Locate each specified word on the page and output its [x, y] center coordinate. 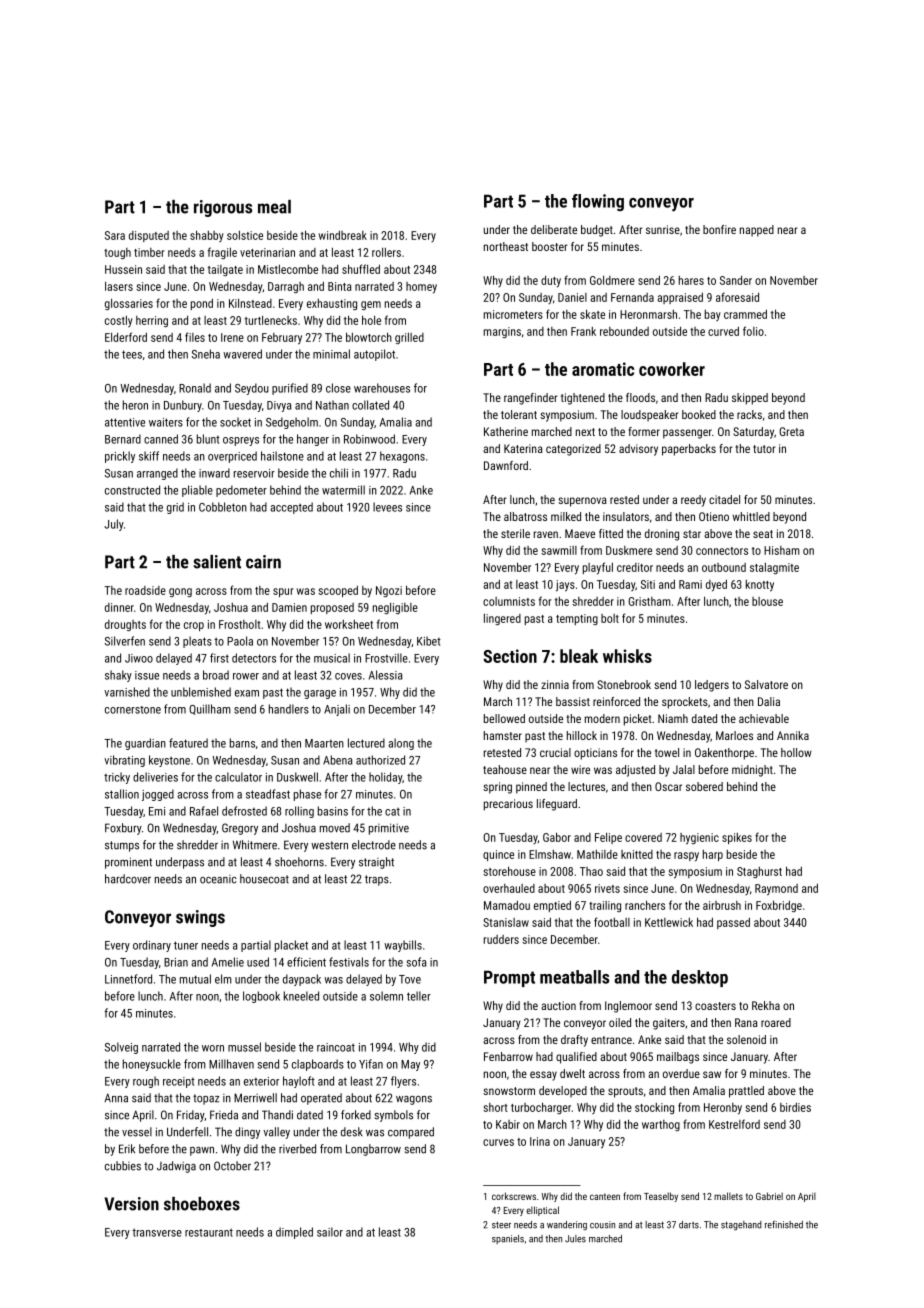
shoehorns [299, 862]
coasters [715, 1006]
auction [558, 1005]
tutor [764, 449]
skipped [750, 399]
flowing [598, 202]
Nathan [332, 405]
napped [757, 231]
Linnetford [128, 979]
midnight [752, 771]
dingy [247, 1133]
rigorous [223, 208]
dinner [119, 607]
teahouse [505, 769]
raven [546, 534]
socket [235, 422]
